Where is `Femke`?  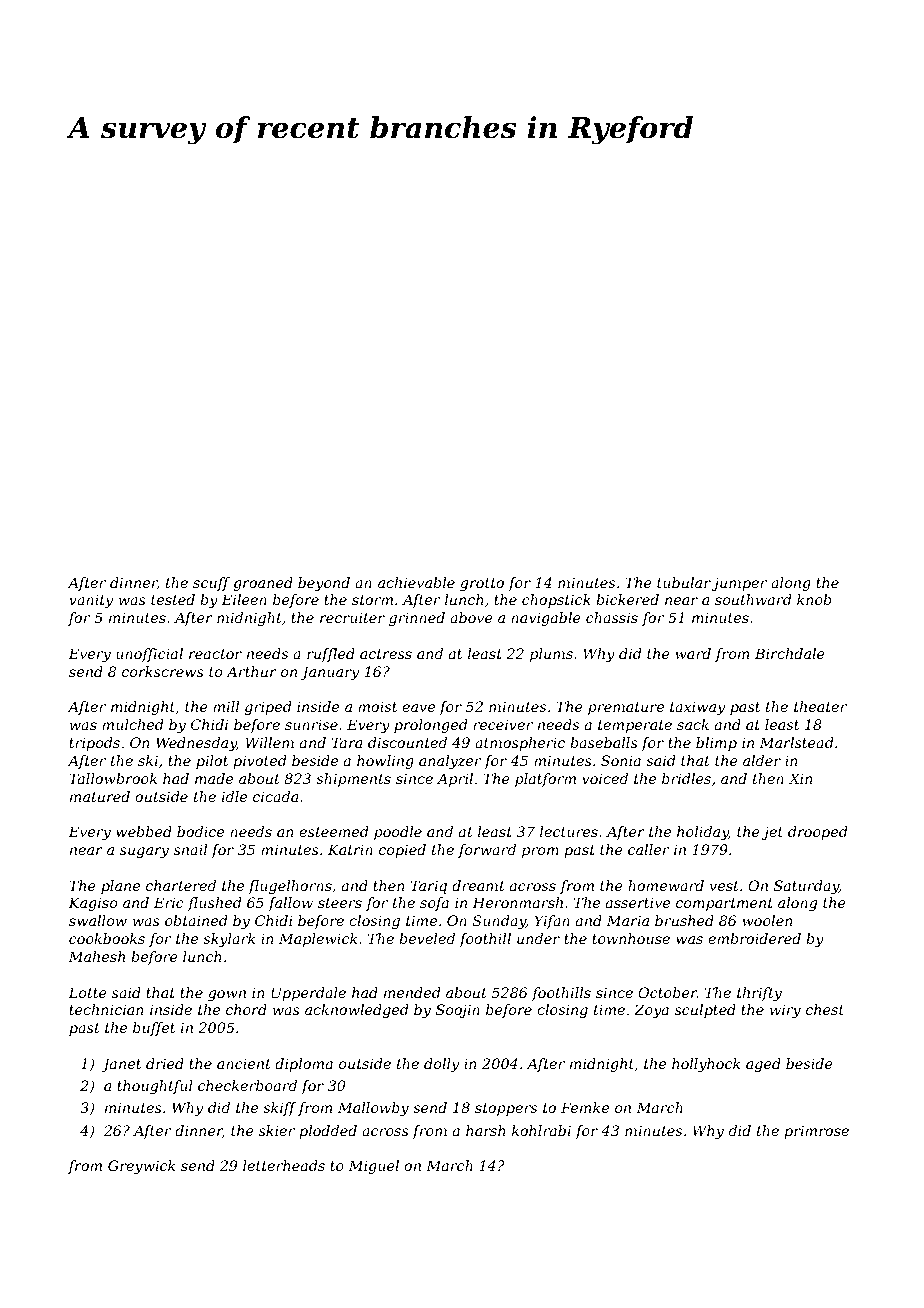 Femke is located at coordinates (585, 1107).
